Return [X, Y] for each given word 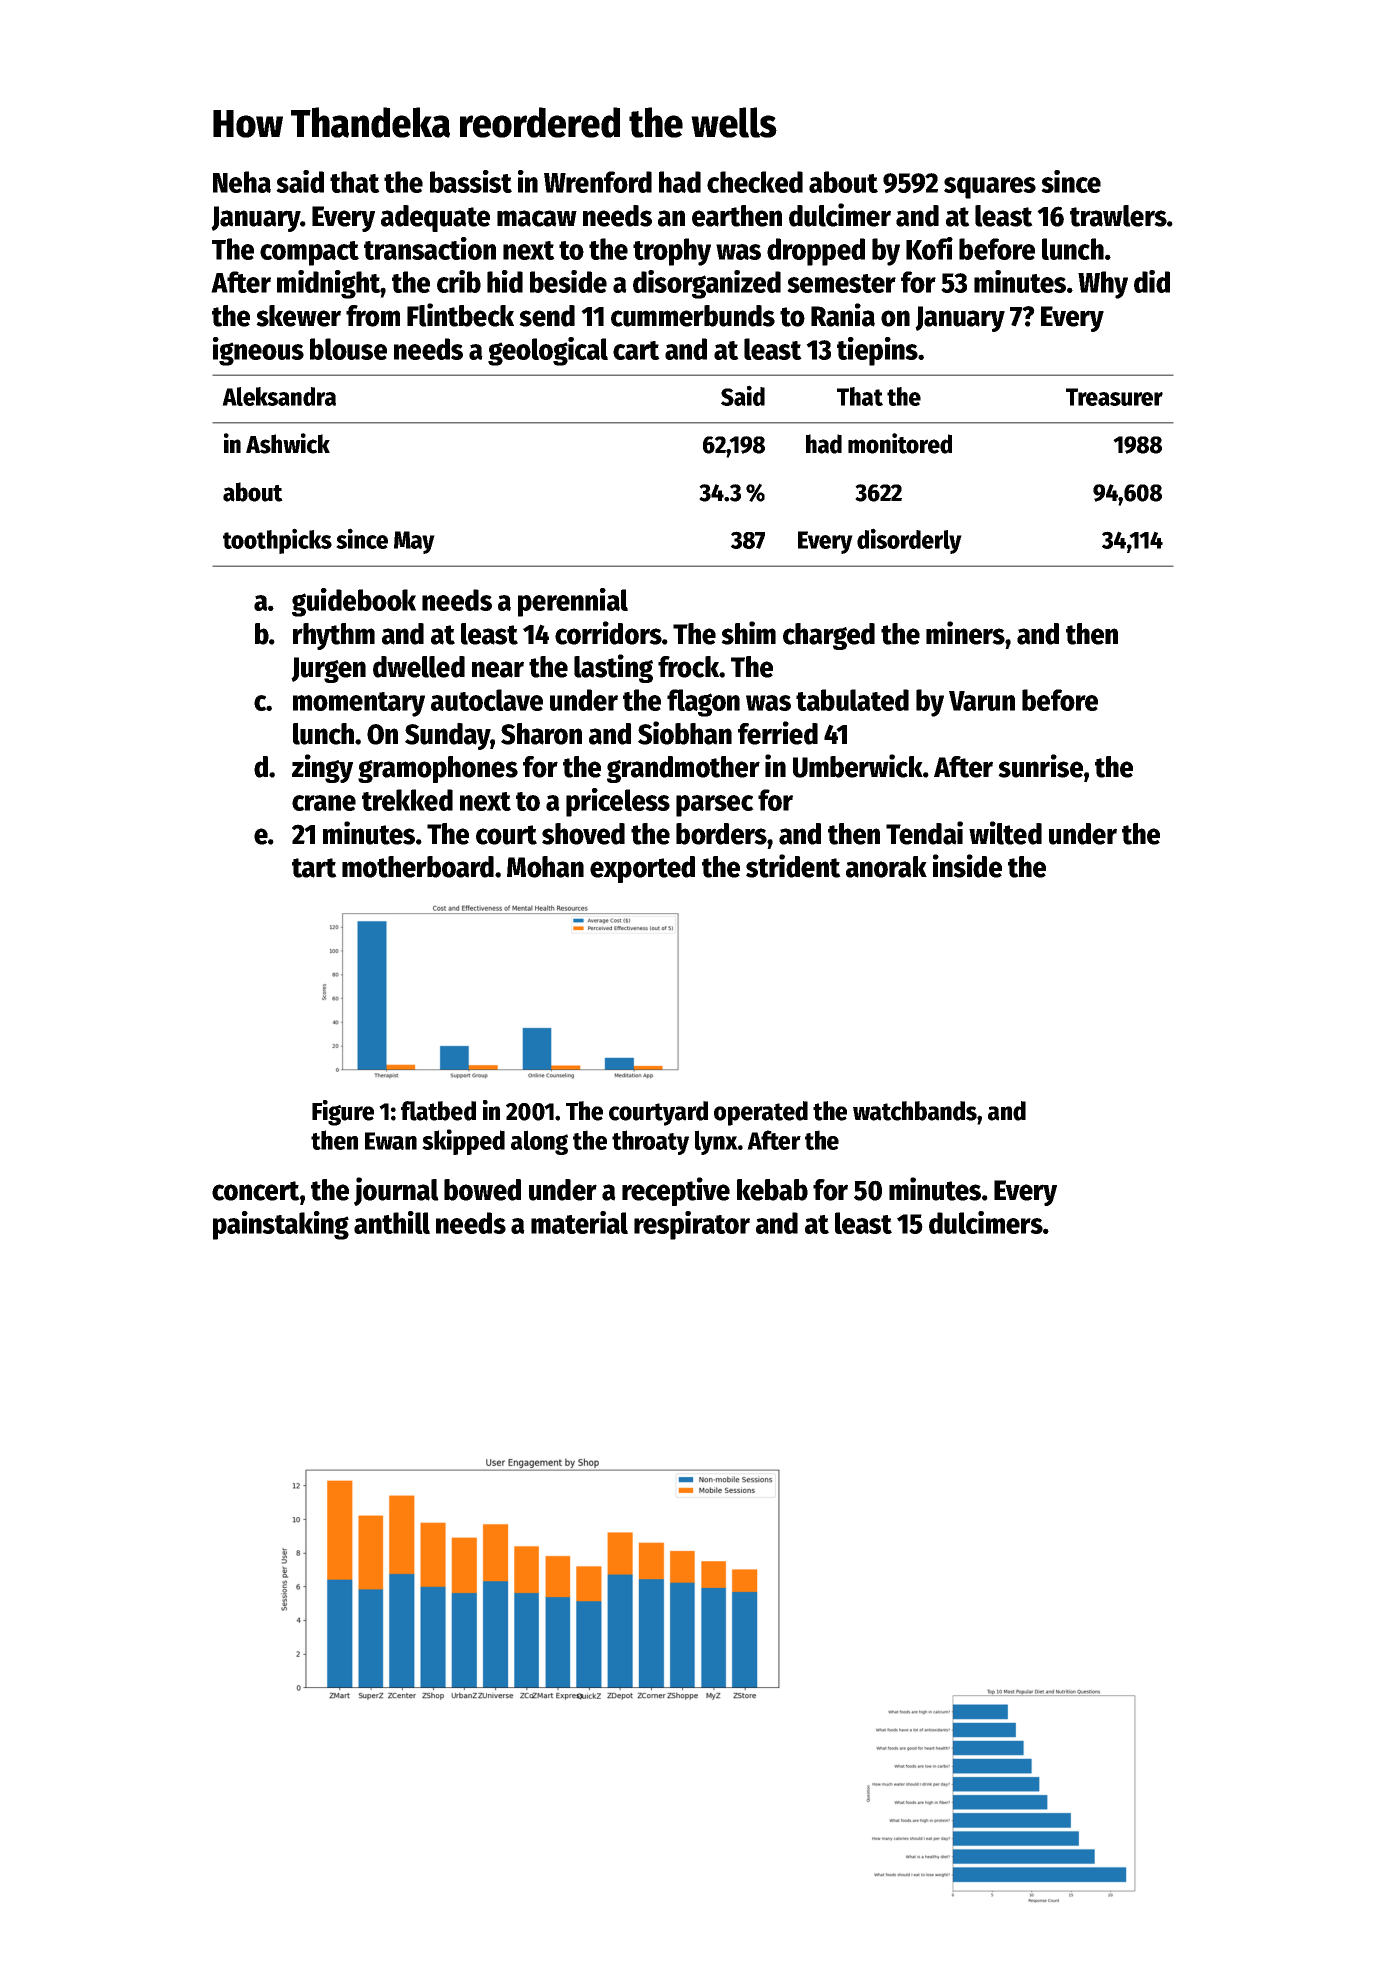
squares [990, 188]
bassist [471, 181]
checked [755, 182]
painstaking [281, 1225]
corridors [608, 633]
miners [965, 633]
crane [324, 803]
